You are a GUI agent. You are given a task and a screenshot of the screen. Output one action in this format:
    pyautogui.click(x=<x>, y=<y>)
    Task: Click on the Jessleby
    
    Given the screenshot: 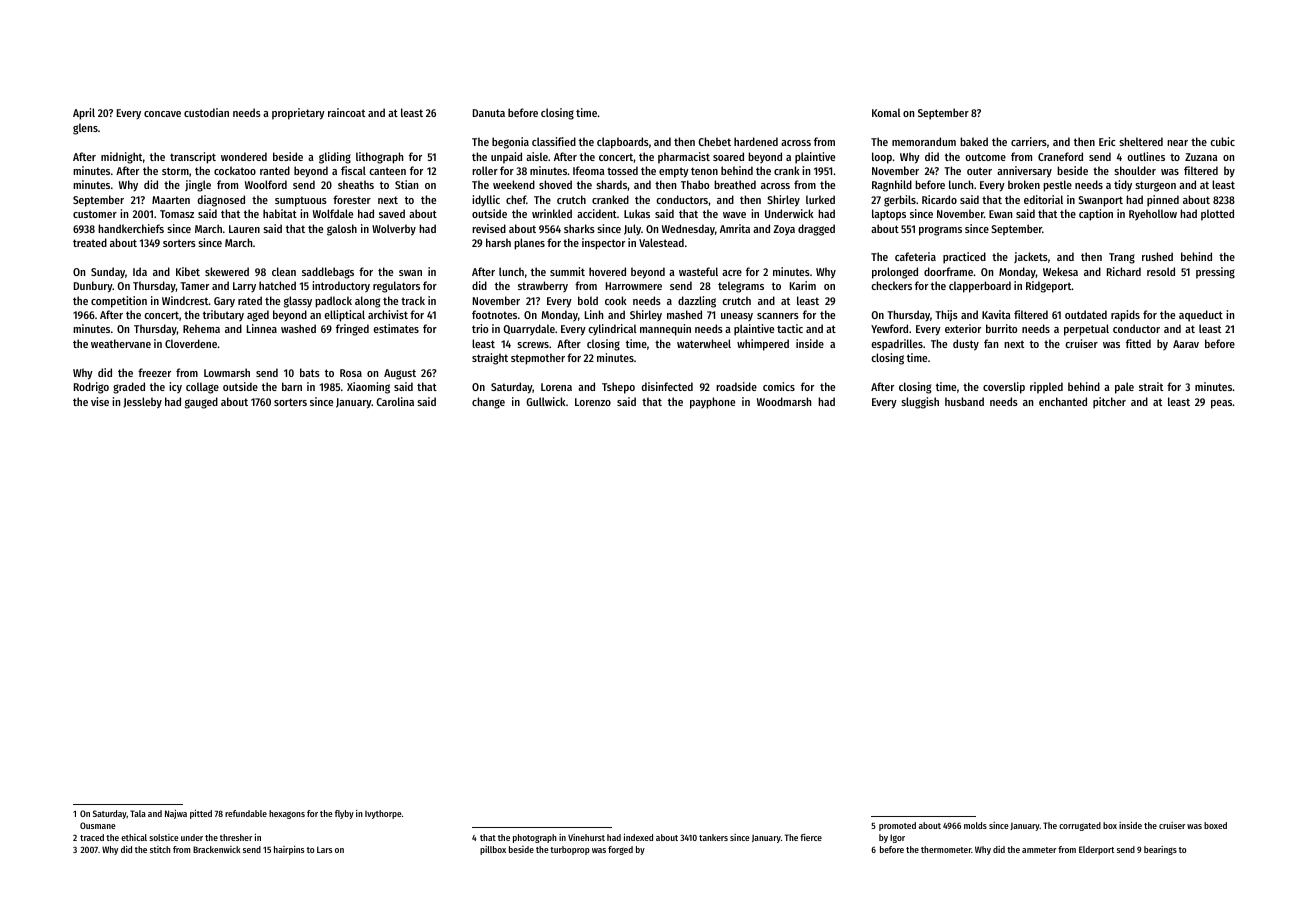 What is the action you would take?
    pyautogui.click(x=142, y=403)
